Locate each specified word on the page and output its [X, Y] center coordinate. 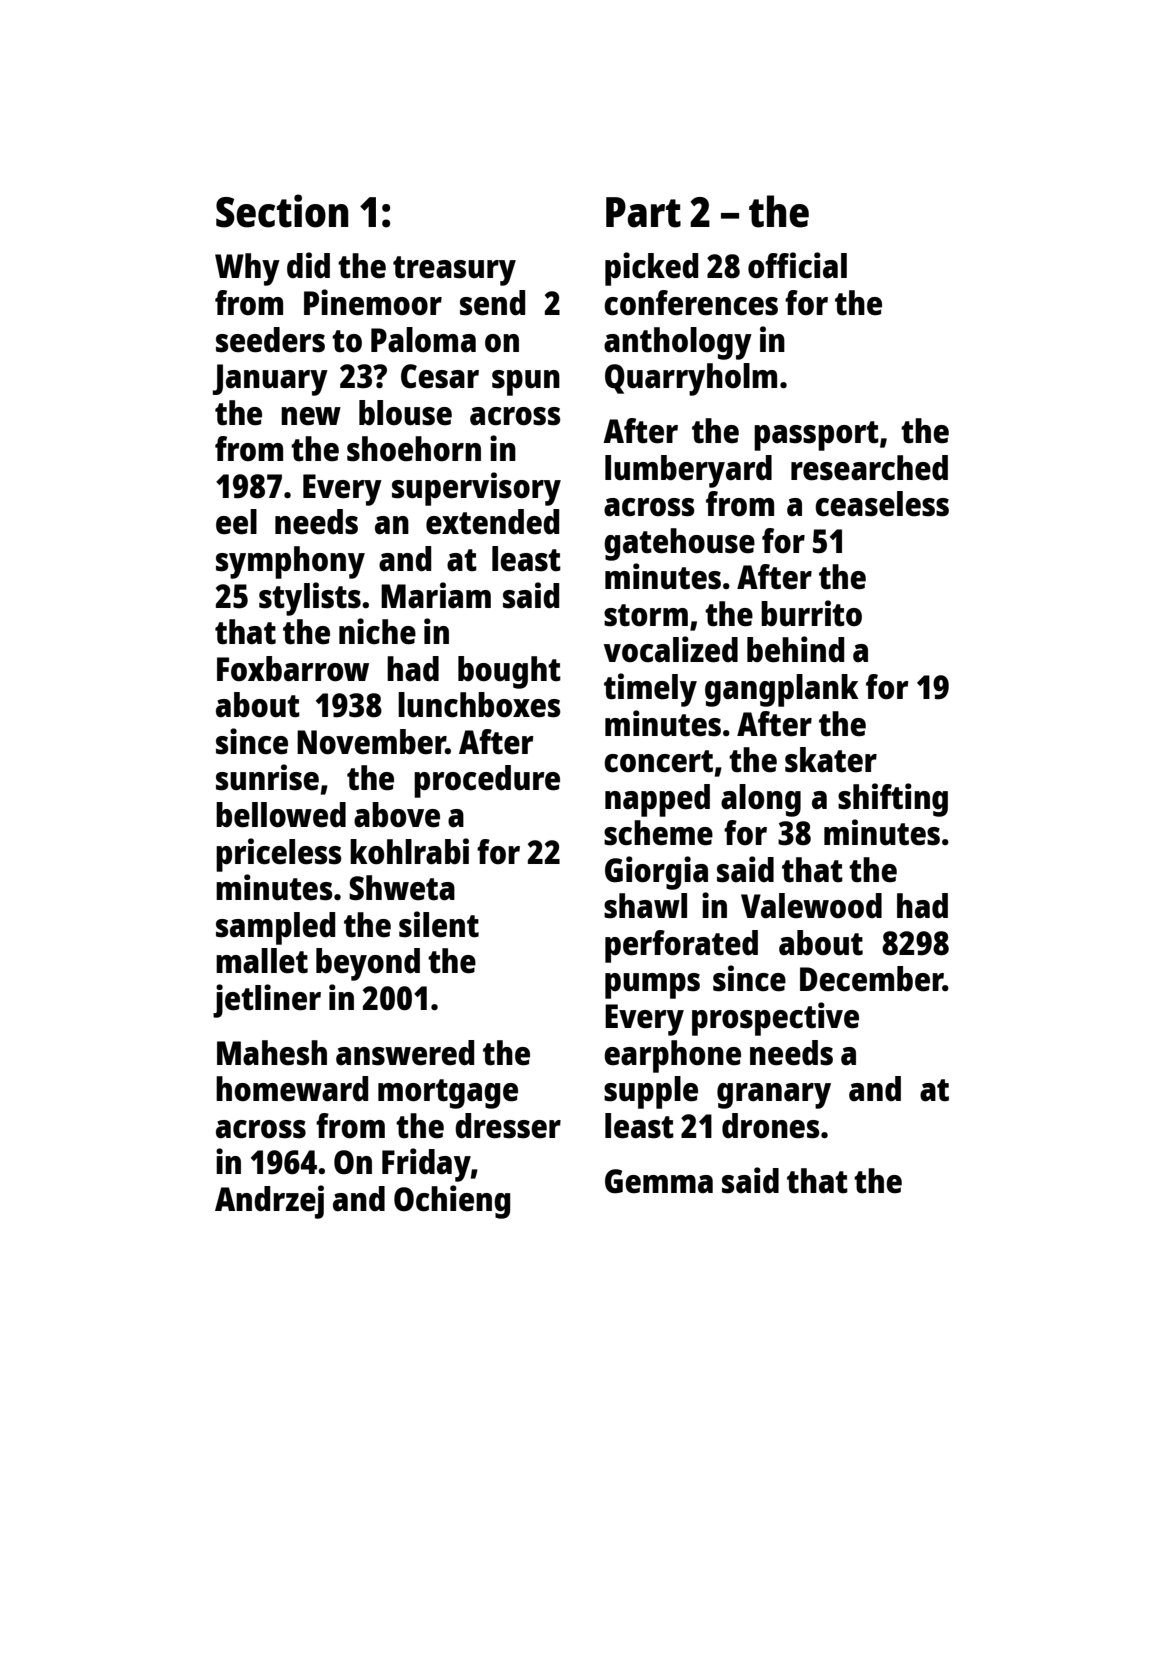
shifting [893, 800]
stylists [310, 599]
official [797, 265]
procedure [487, 781]
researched [869, 468]
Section [282, 211]
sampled [275, 928]
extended [492, 522]
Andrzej [269, 1202]
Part [643, 212]
